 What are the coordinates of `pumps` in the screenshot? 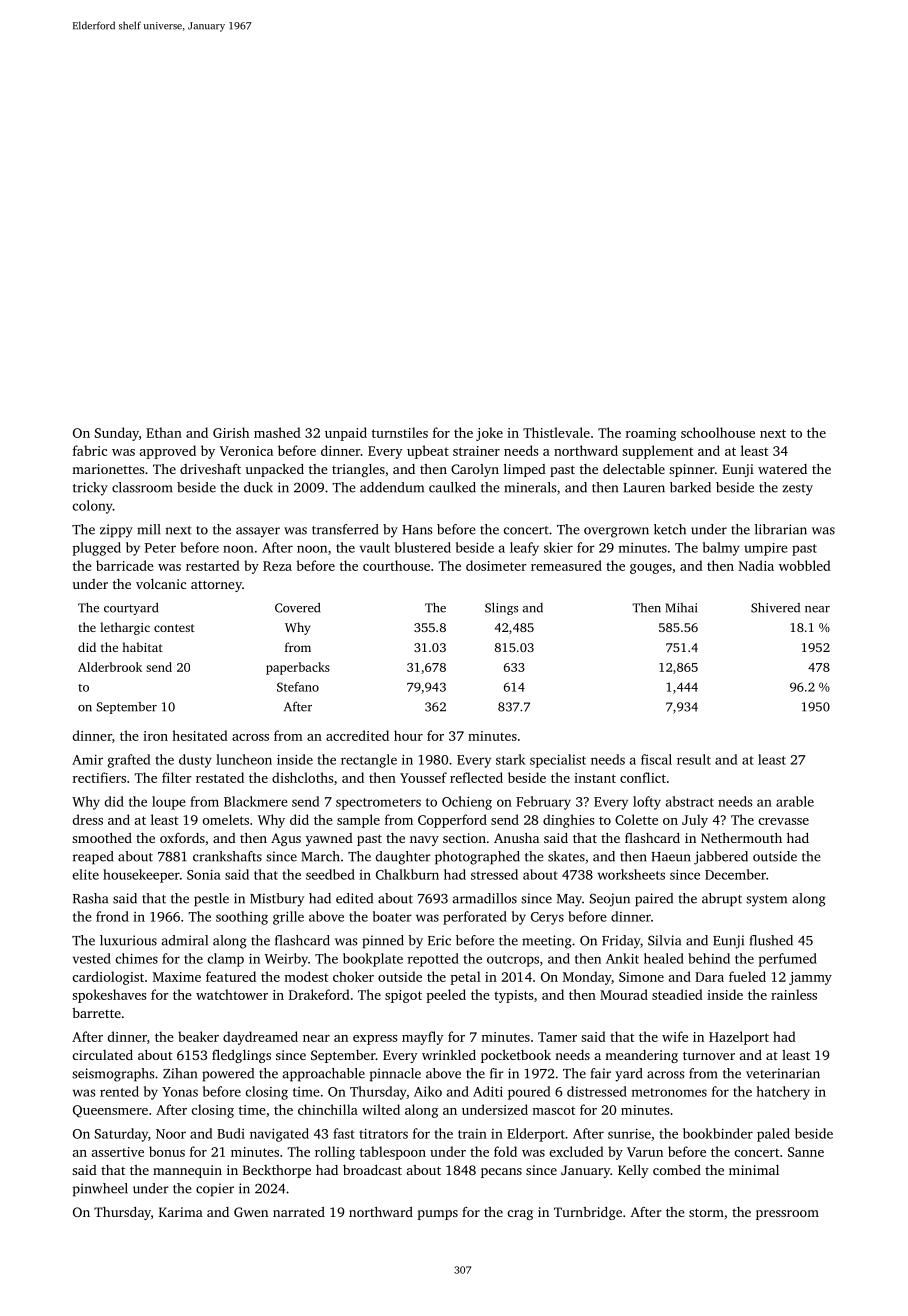 It's located at (438, 1215).
